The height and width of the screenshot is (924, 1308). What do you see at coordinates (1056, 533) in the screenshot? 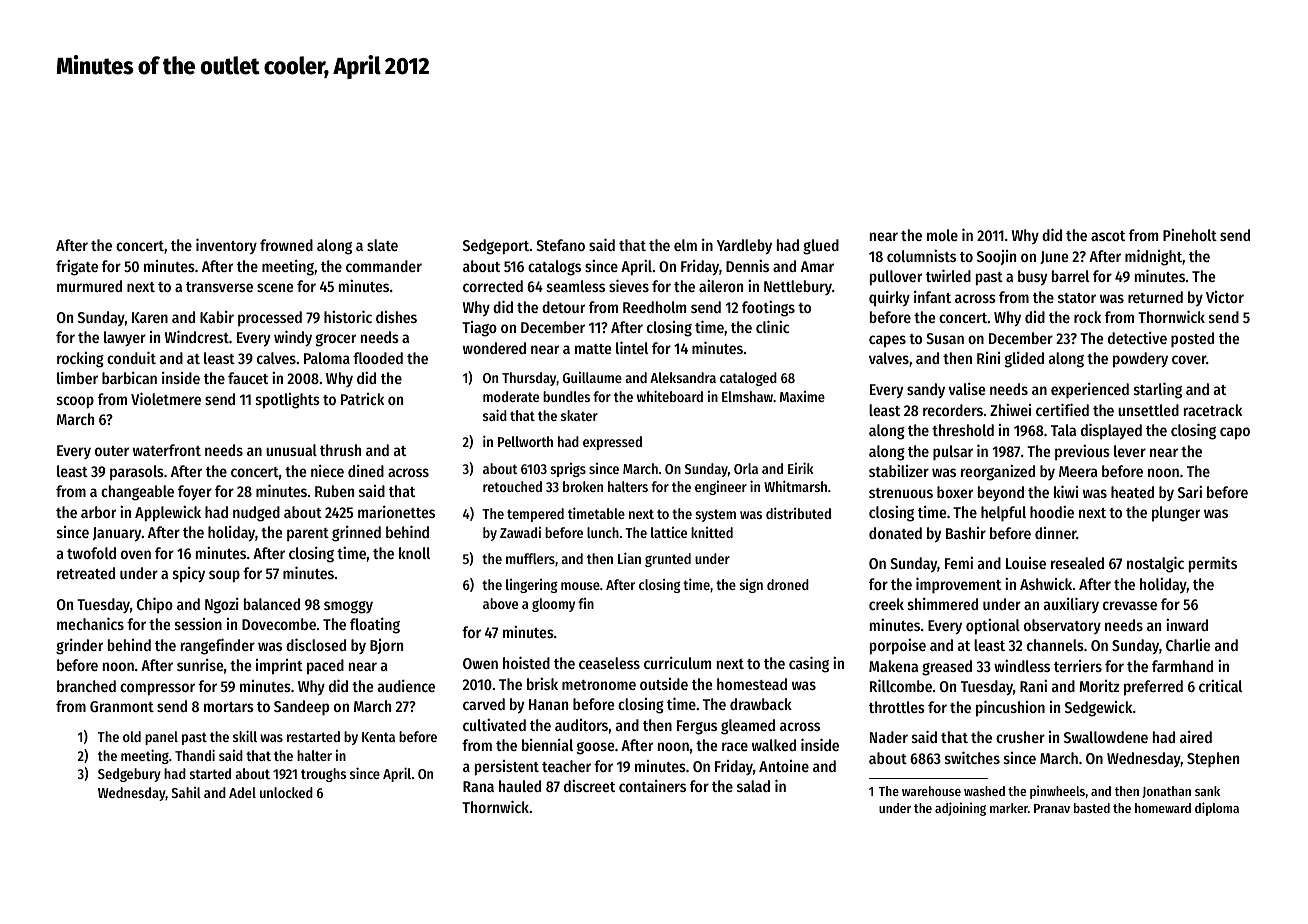
I see `dinner` at bounding box center [1056, 533].
